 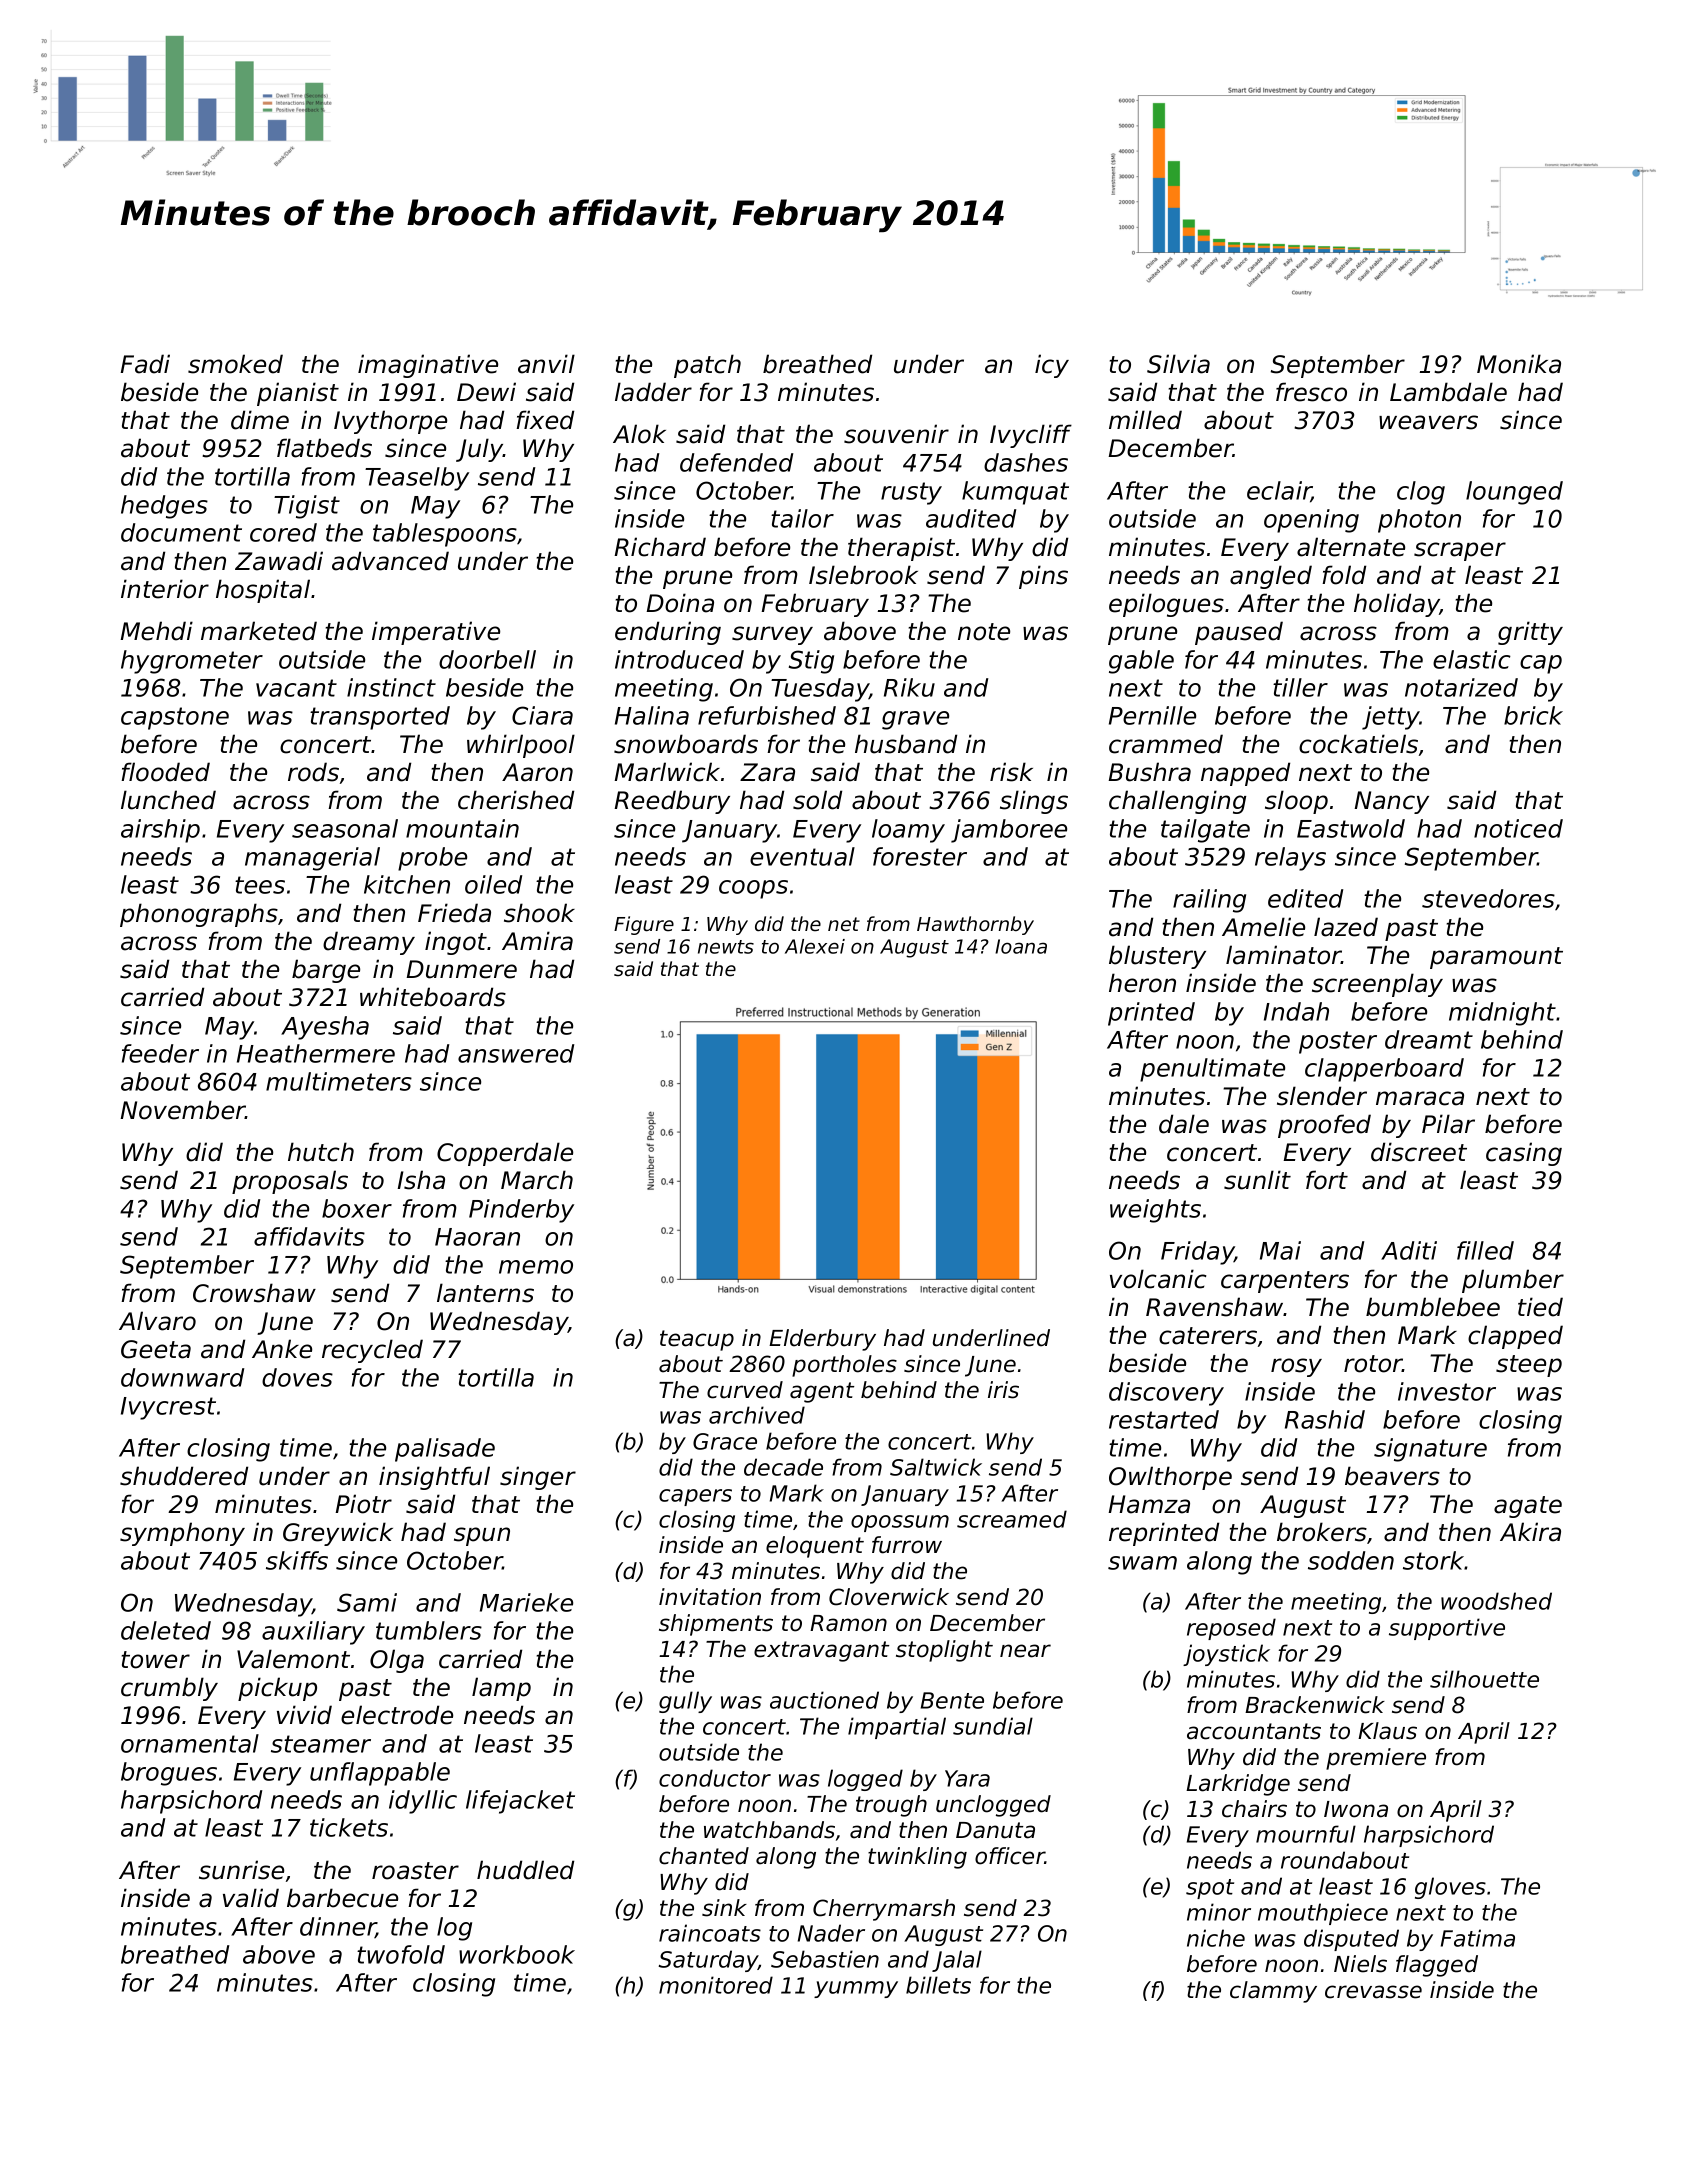 What do you see at coordinates (156, 1349) in the document?
I see `Geeta` at bounding box center [156, 1349].
